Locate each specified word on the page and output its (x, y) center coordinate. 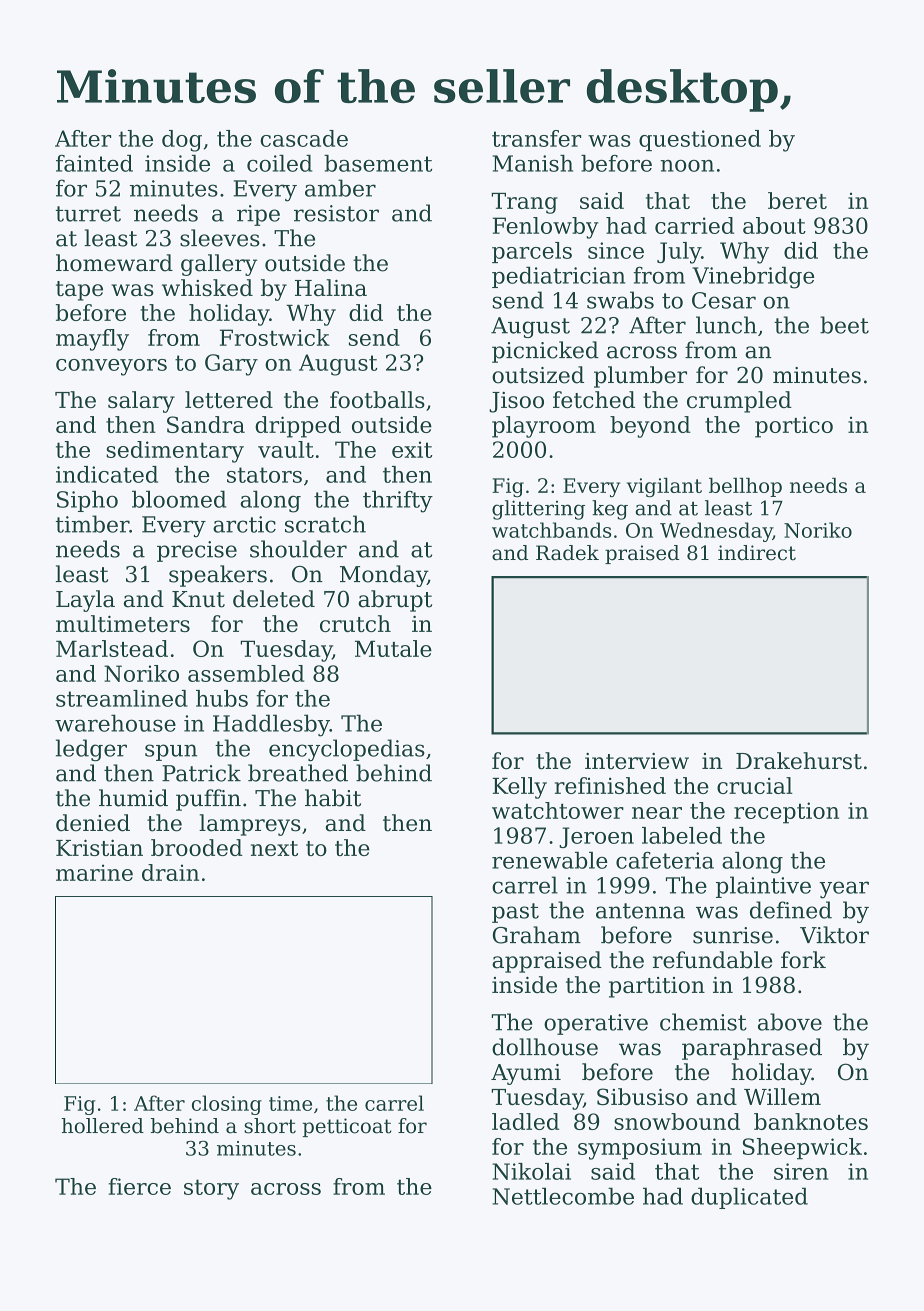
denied (93, 823)
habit (333, 798)
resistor (336, 213)
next (274, 848)
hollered (102, 1126)
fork (803, 960)
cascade (304, 138)
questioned (700, 140)
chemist (703, 1022)
